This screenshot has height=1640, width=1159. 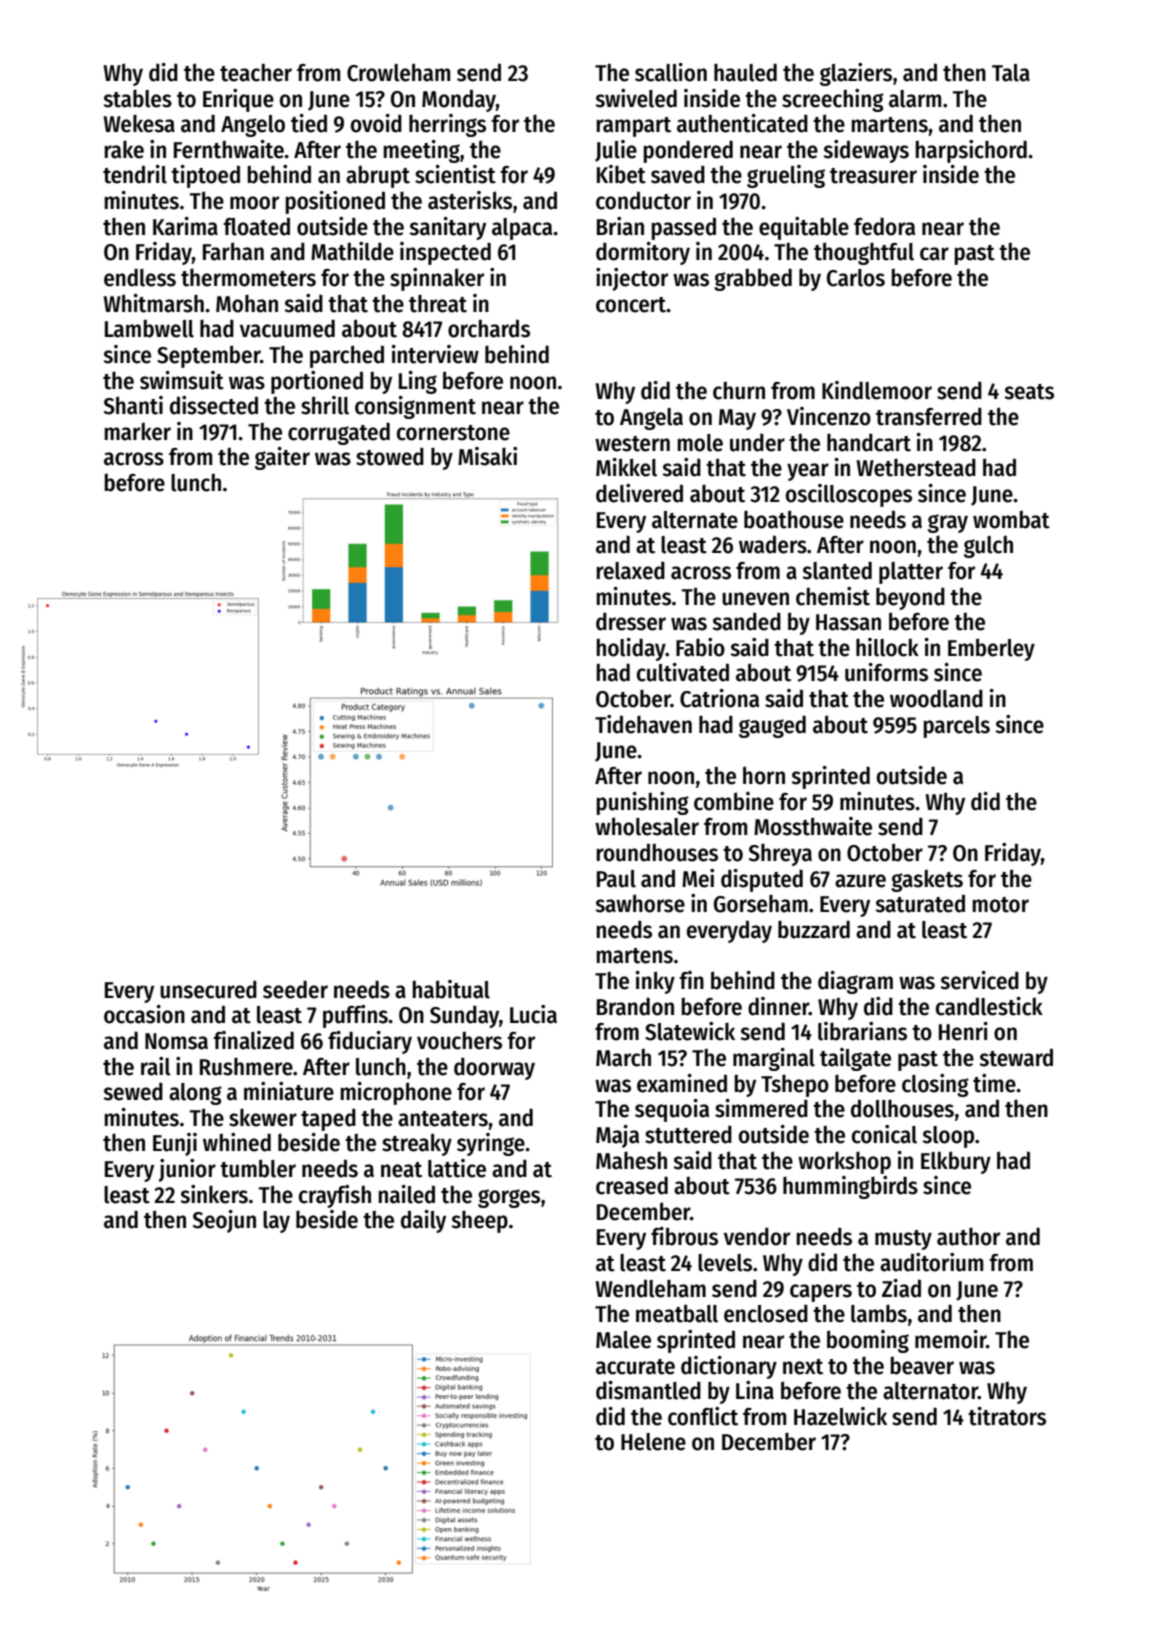 I want to click on dinner, so click(x=778, y=1006).
